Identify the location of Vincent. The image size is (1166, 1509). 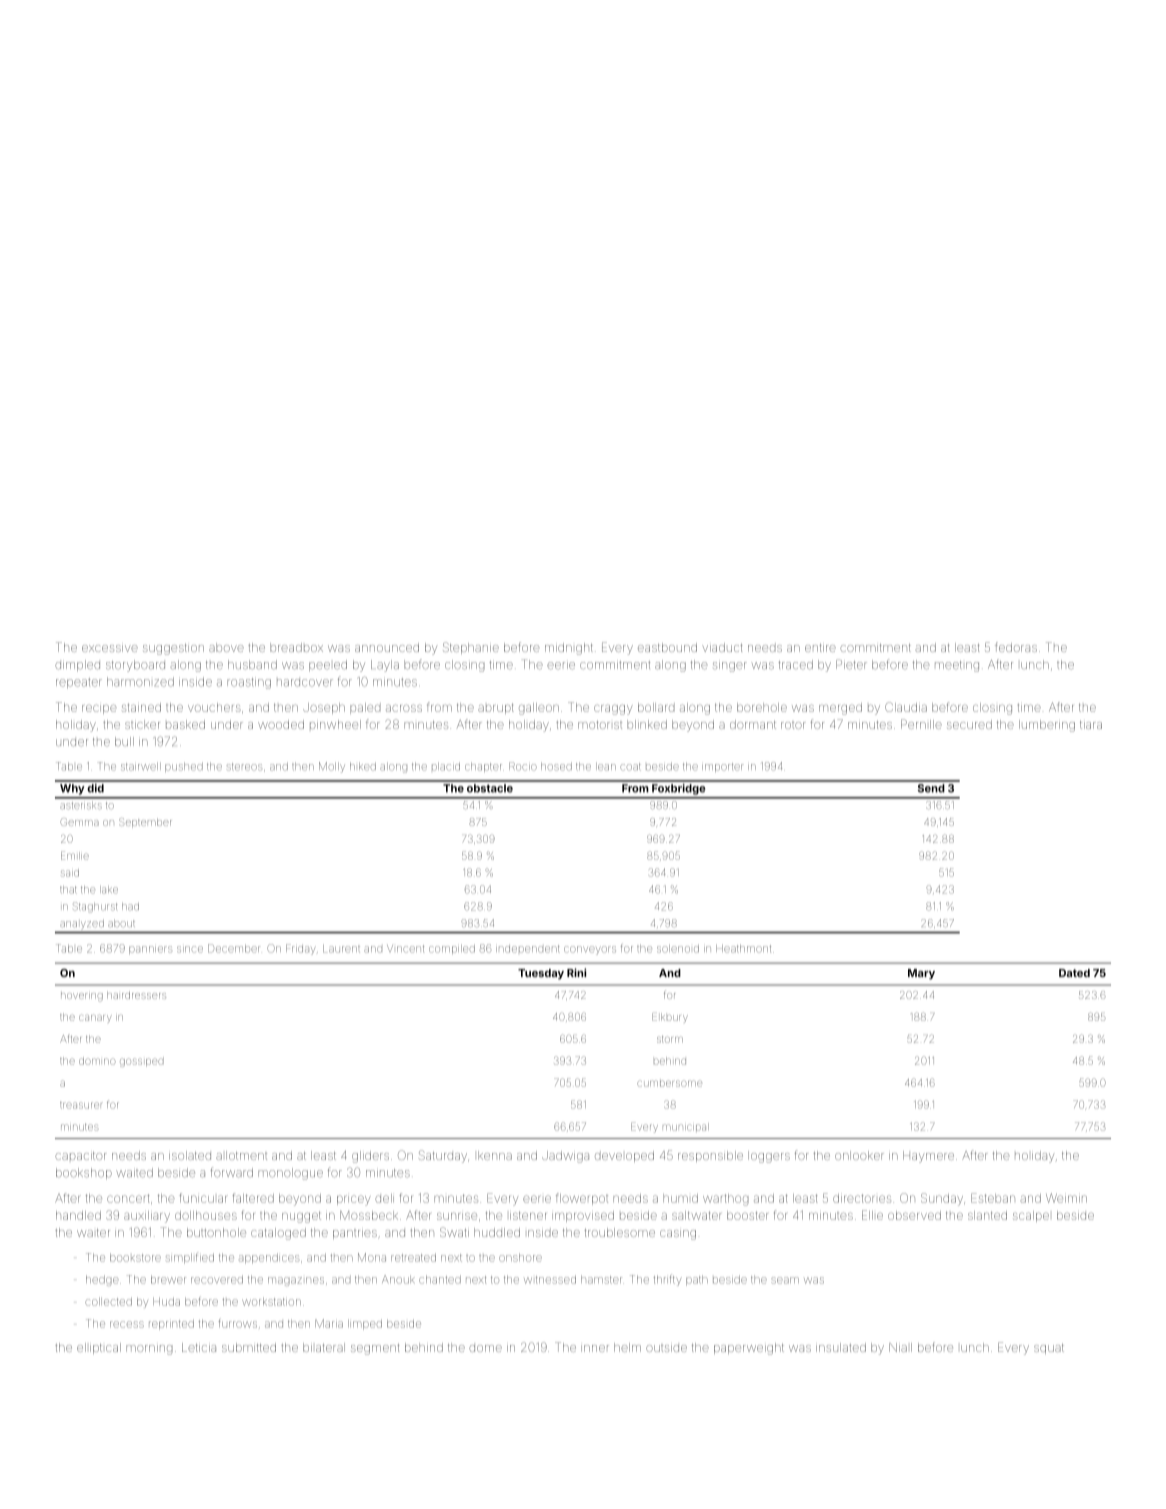
(405, 949).
